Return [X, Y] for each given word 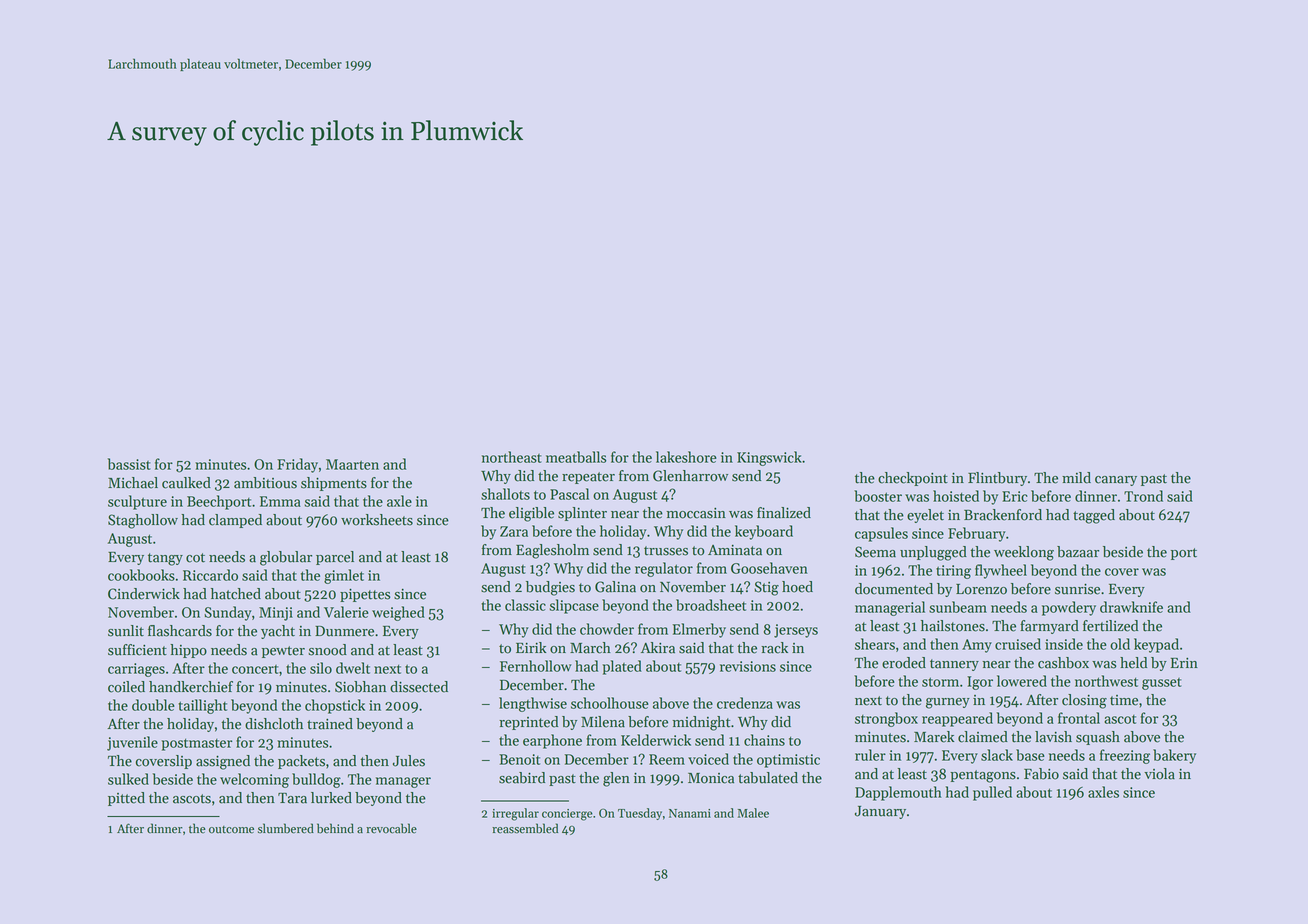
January [880, 812]
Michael [133, 483]
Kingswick [769, 458]
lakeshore [686, 457]
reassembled [525, 828]
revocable [391, 828]
